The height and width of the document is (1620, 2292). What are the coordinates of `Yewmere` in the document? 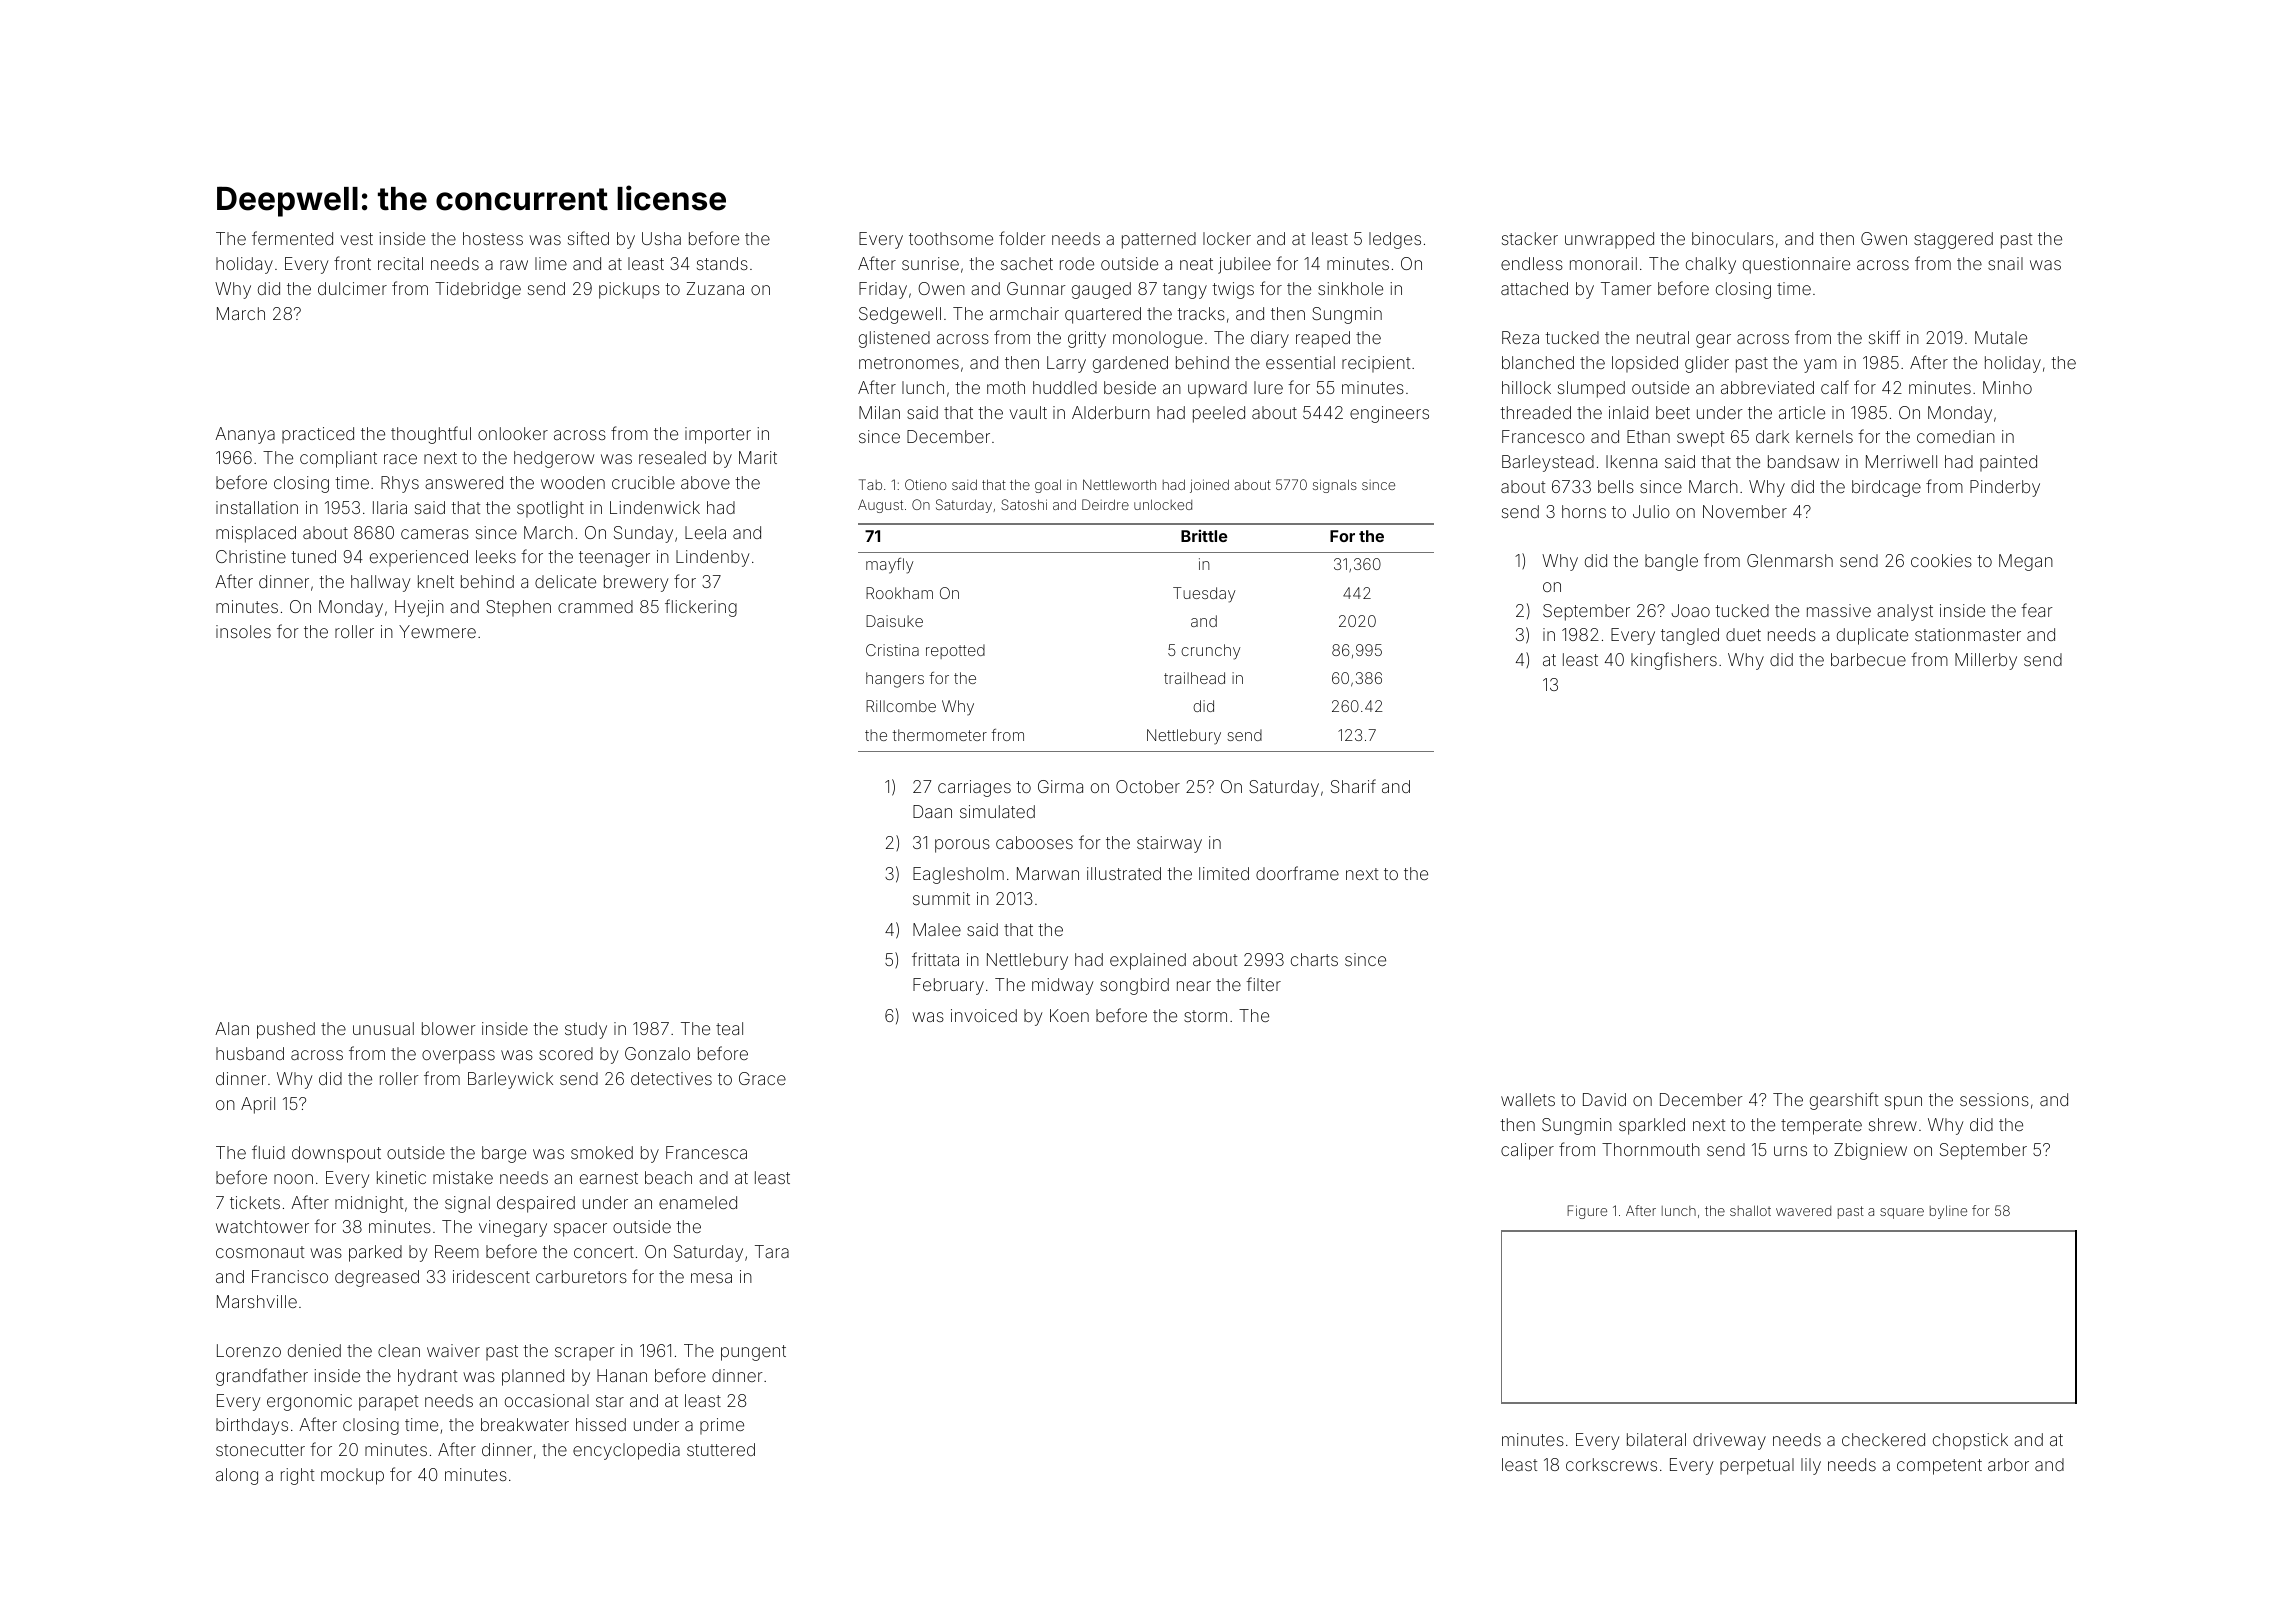 It's located at (437, 631).
